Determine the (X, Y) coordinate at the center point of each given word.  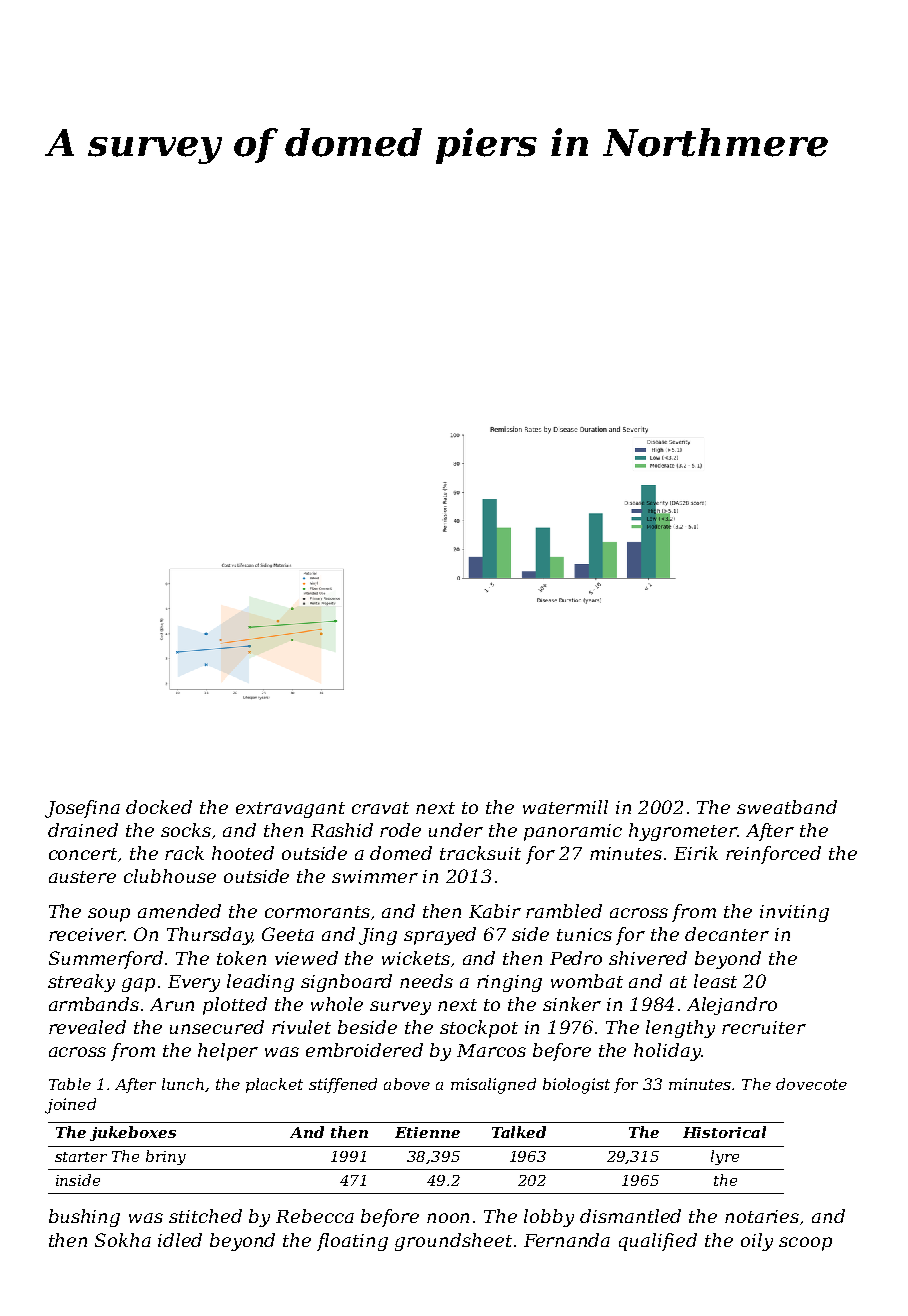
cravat (380, 808)
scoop (805, 1244)
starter (81, 1157)
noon (448, 1218)
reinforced (773, 855)
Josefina (82, 809)
